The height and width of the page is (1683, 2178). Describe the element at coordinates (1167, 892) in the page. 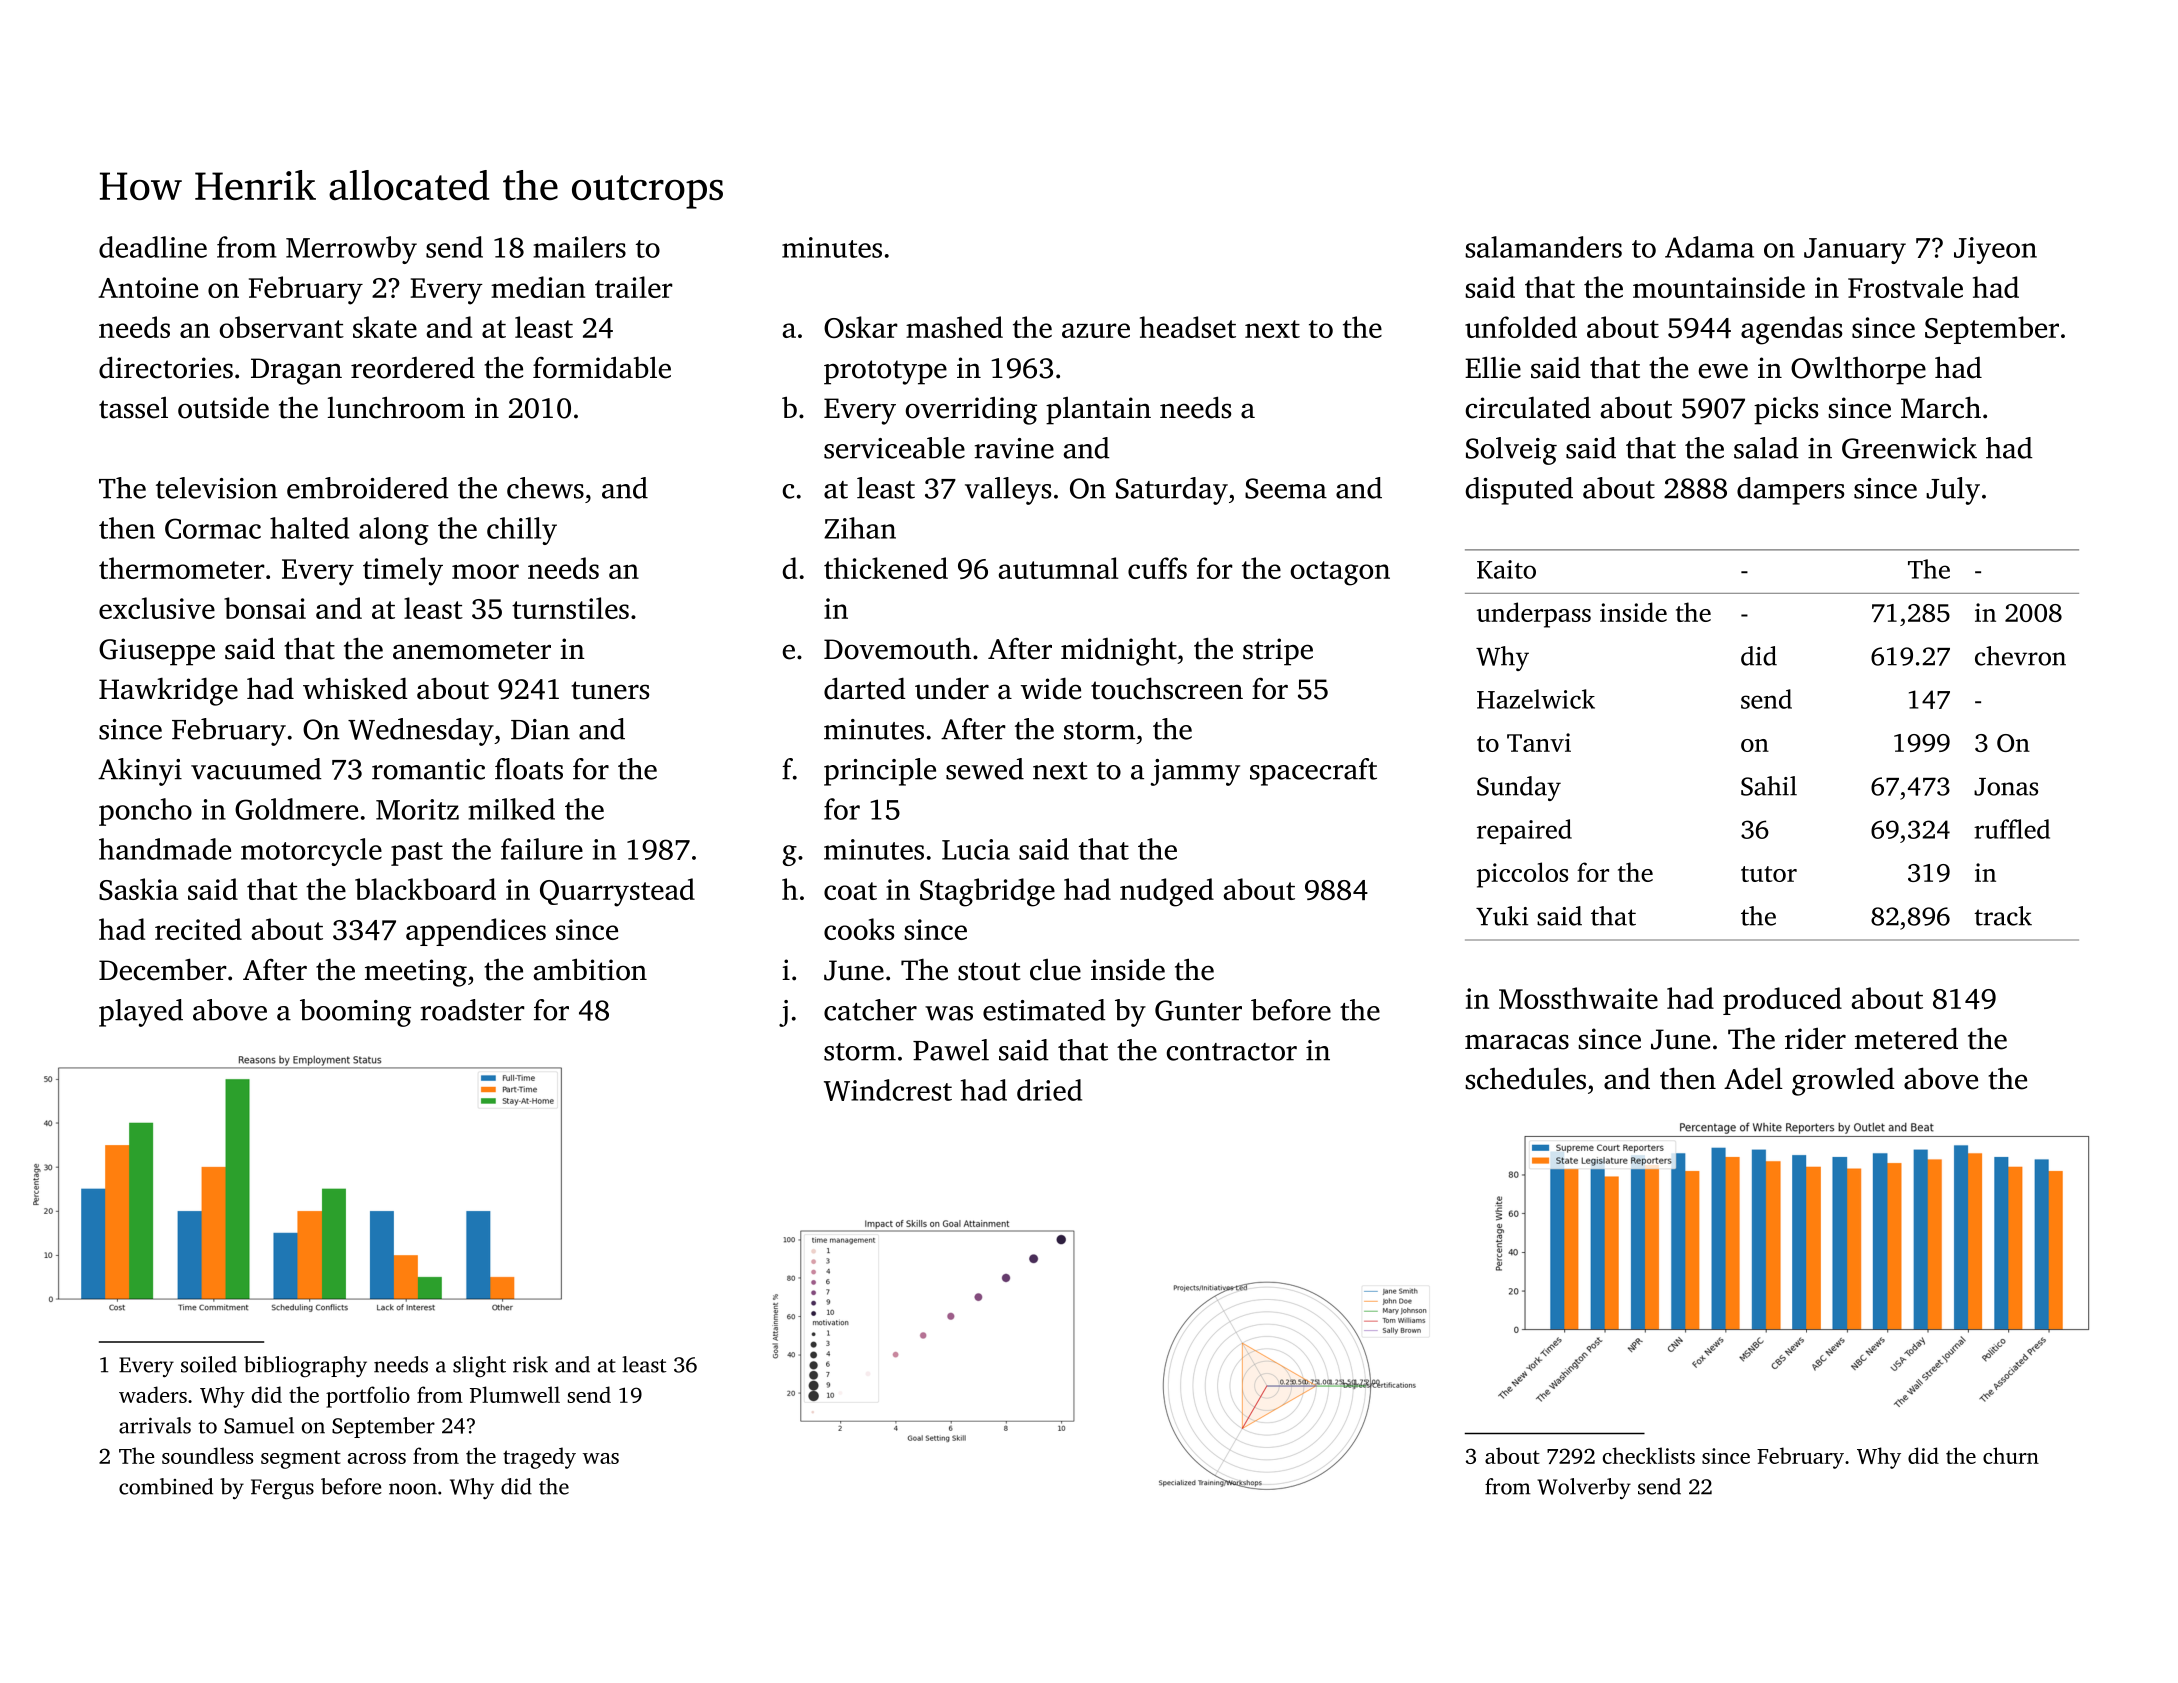

I see `nudged` at that location.
